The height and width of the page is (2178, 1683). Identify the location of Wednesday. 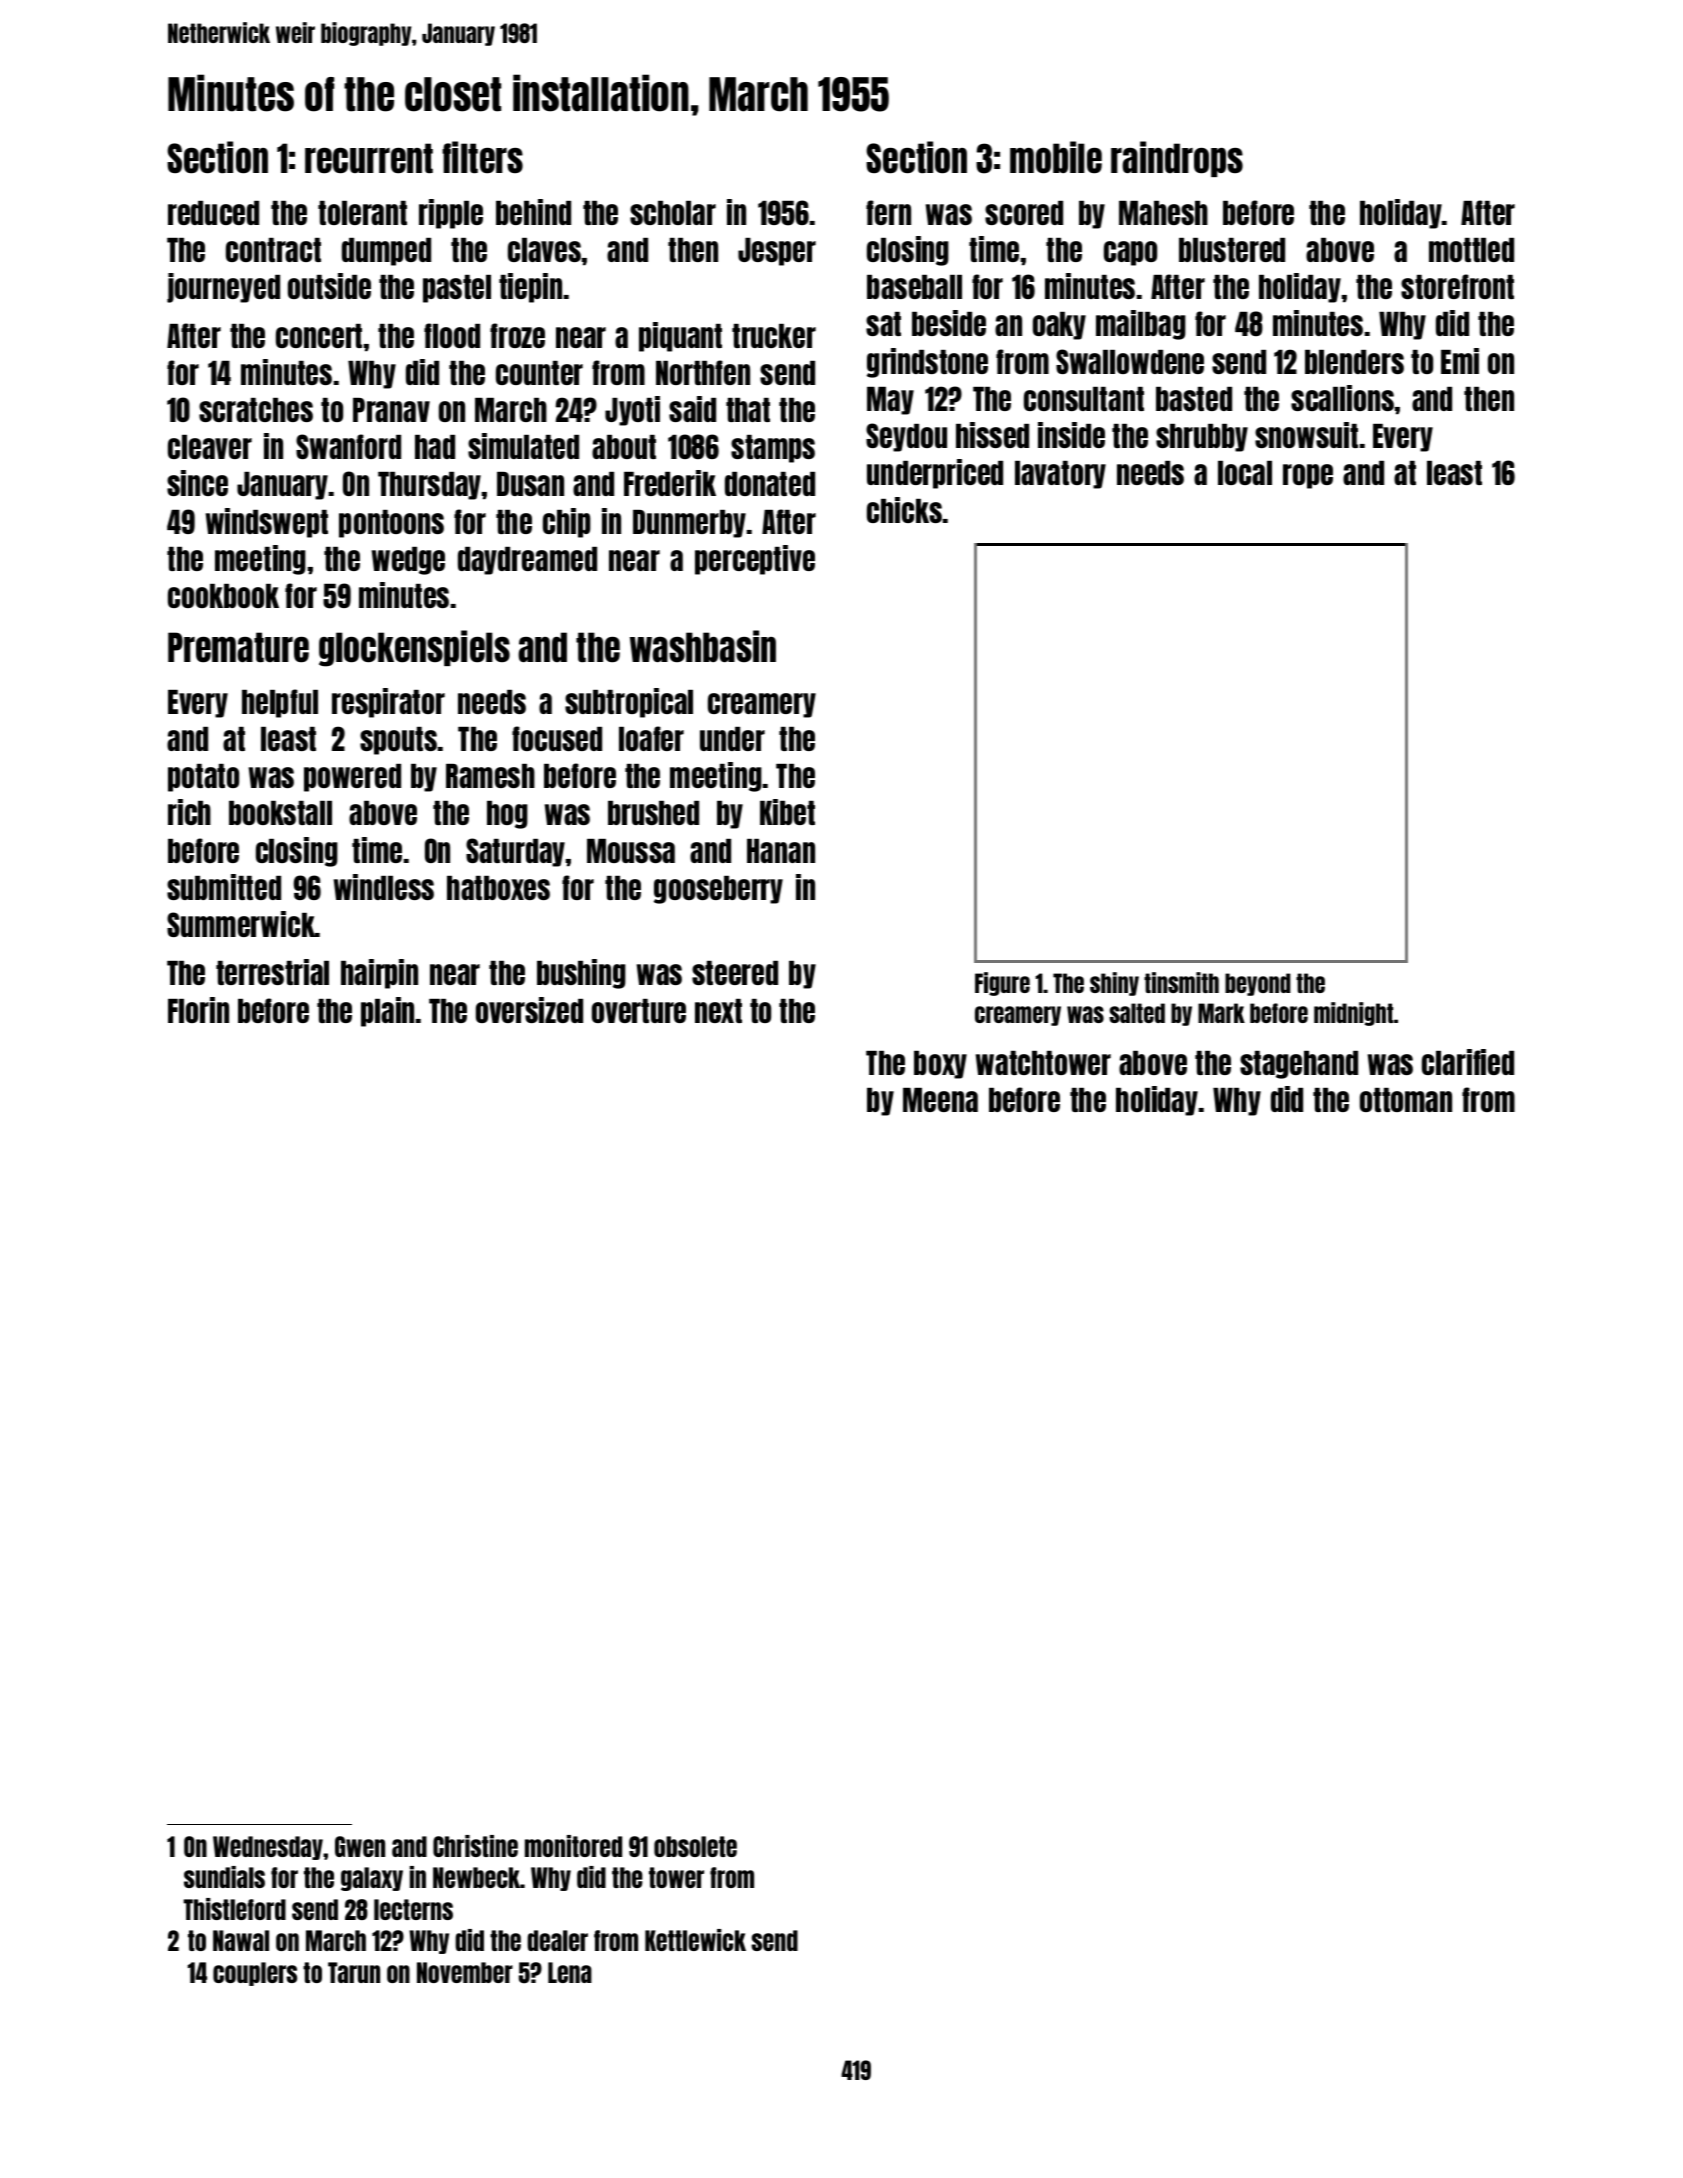
(268, 1848).
